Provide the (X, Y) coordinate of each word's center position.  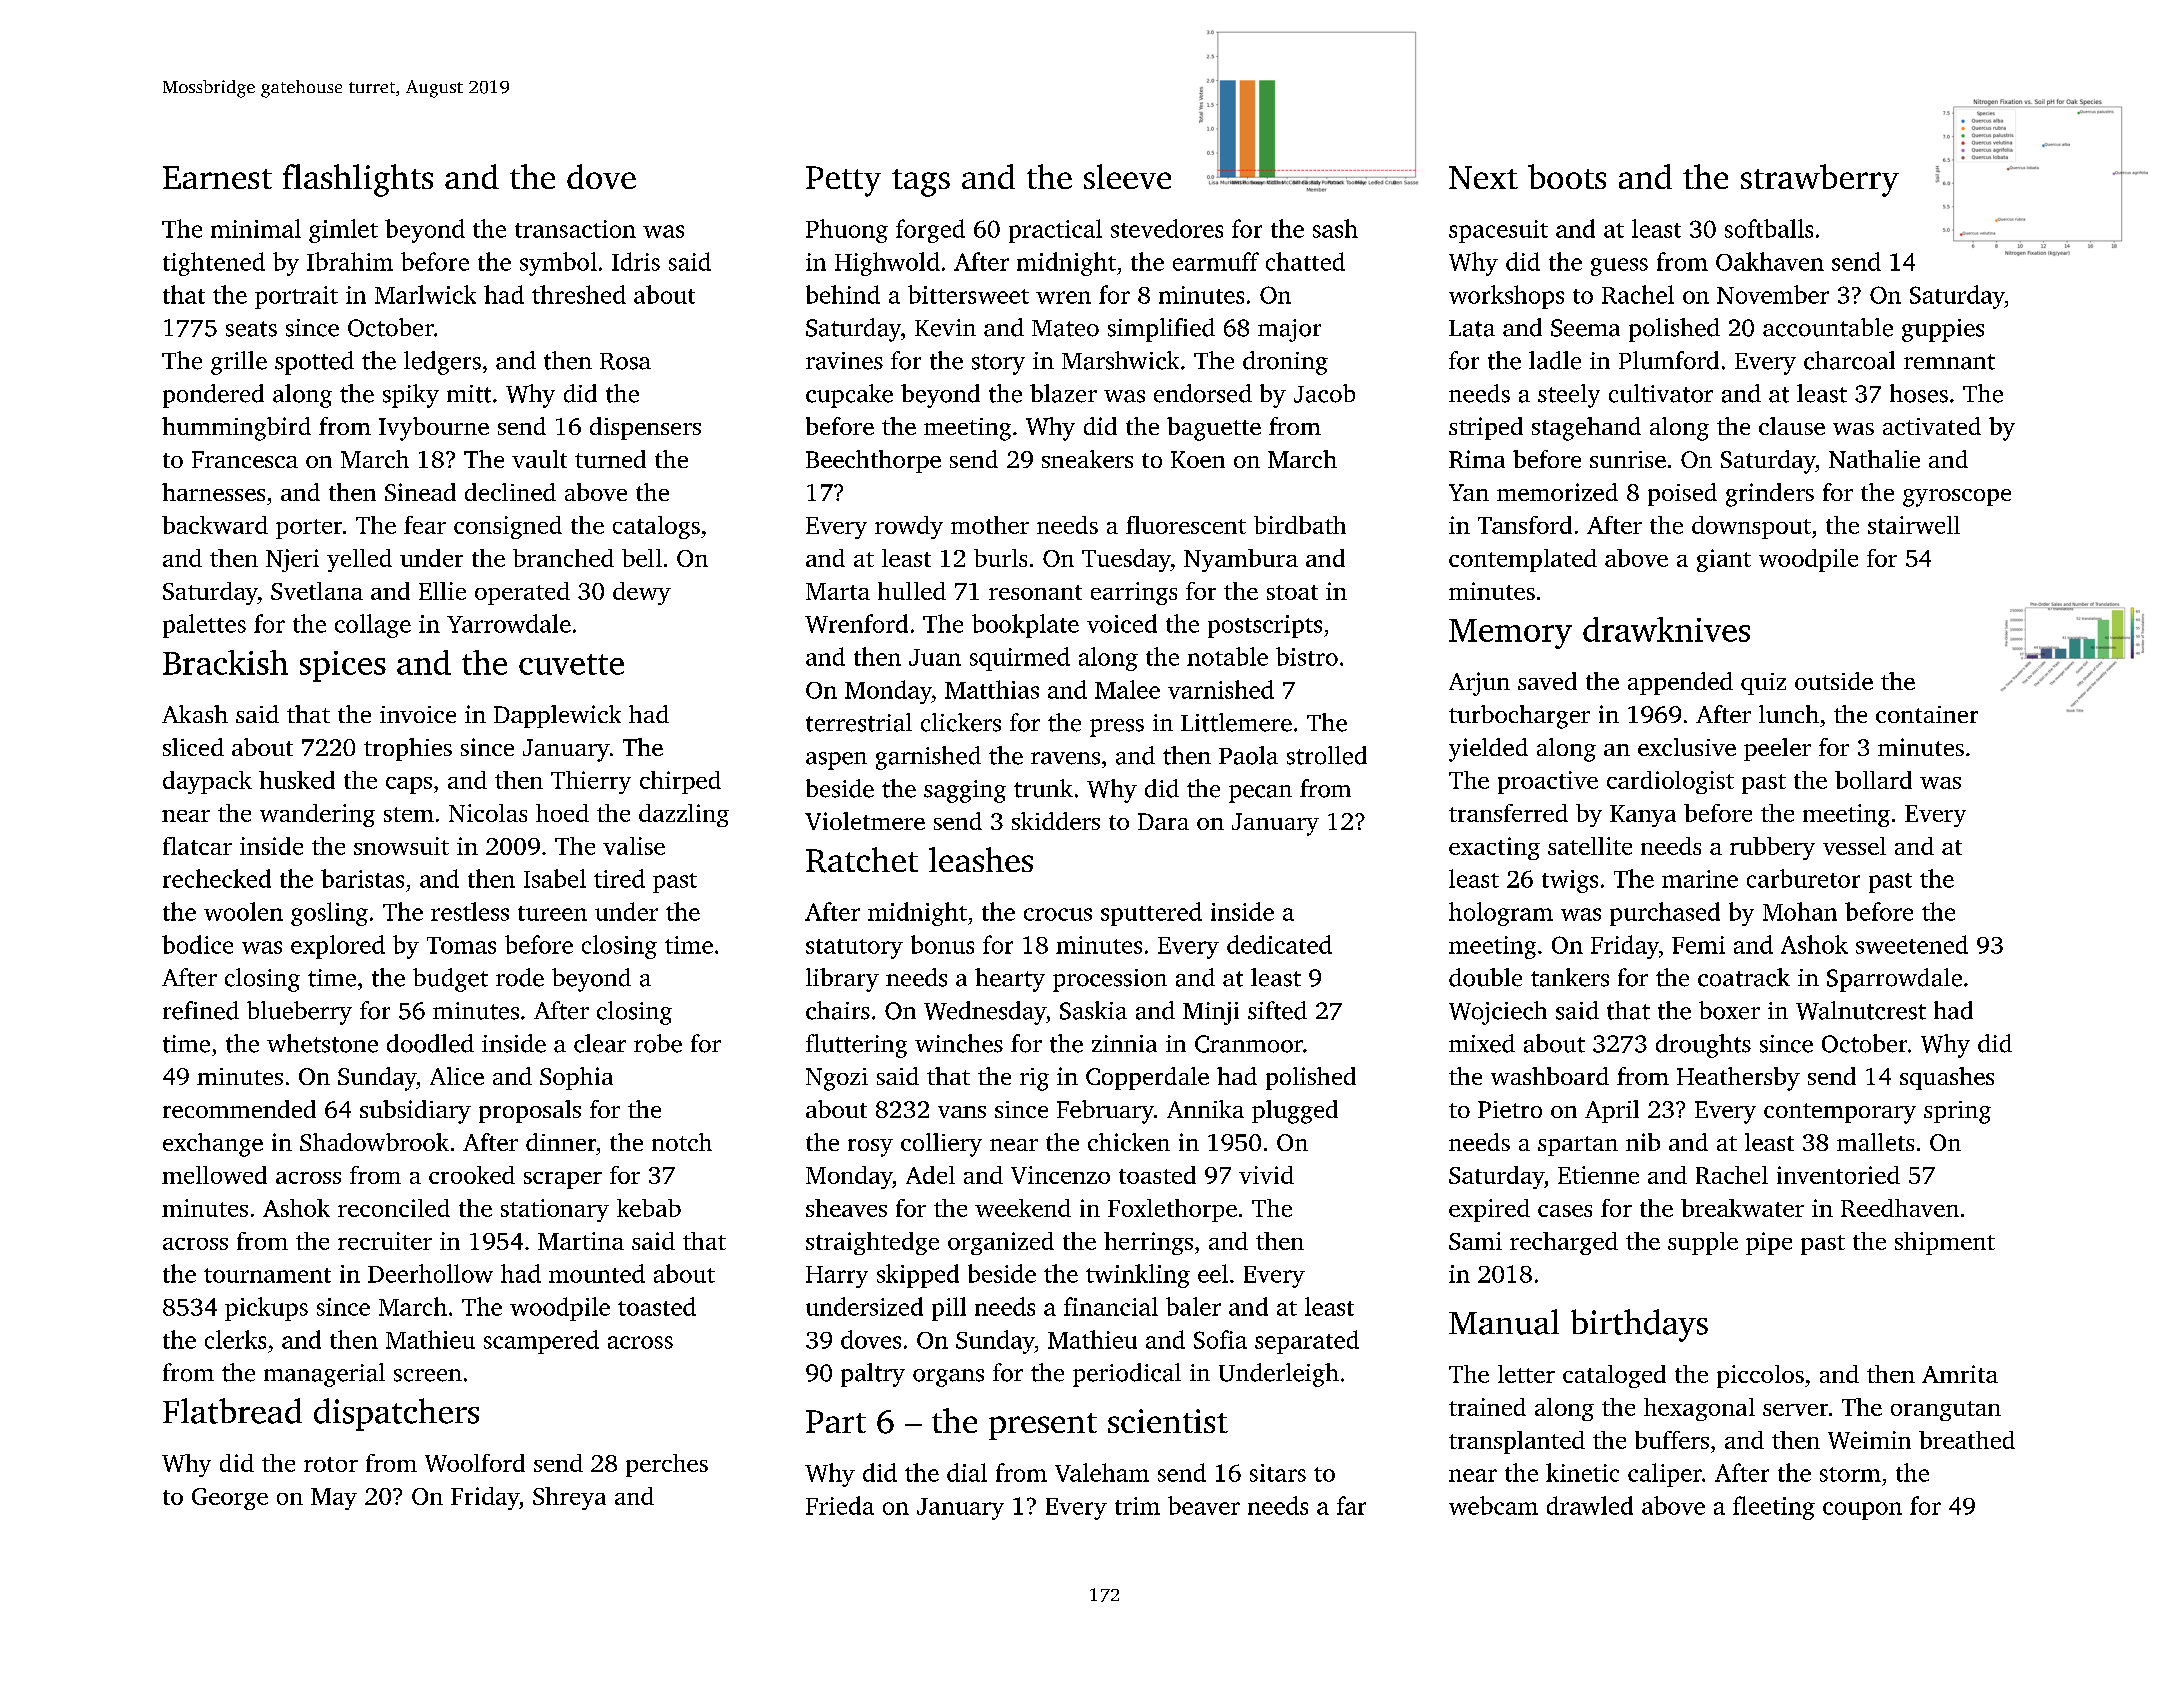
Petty (843, 181)
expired (1489, 1210)
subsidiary (415, 1112)
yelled (359, 560)
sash (1335, 228)
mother (990, 525)
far (1351, 1505)
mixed (1482, 1043)
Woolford (475, 1463)
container (1927, 714)
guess (1619, 267)
